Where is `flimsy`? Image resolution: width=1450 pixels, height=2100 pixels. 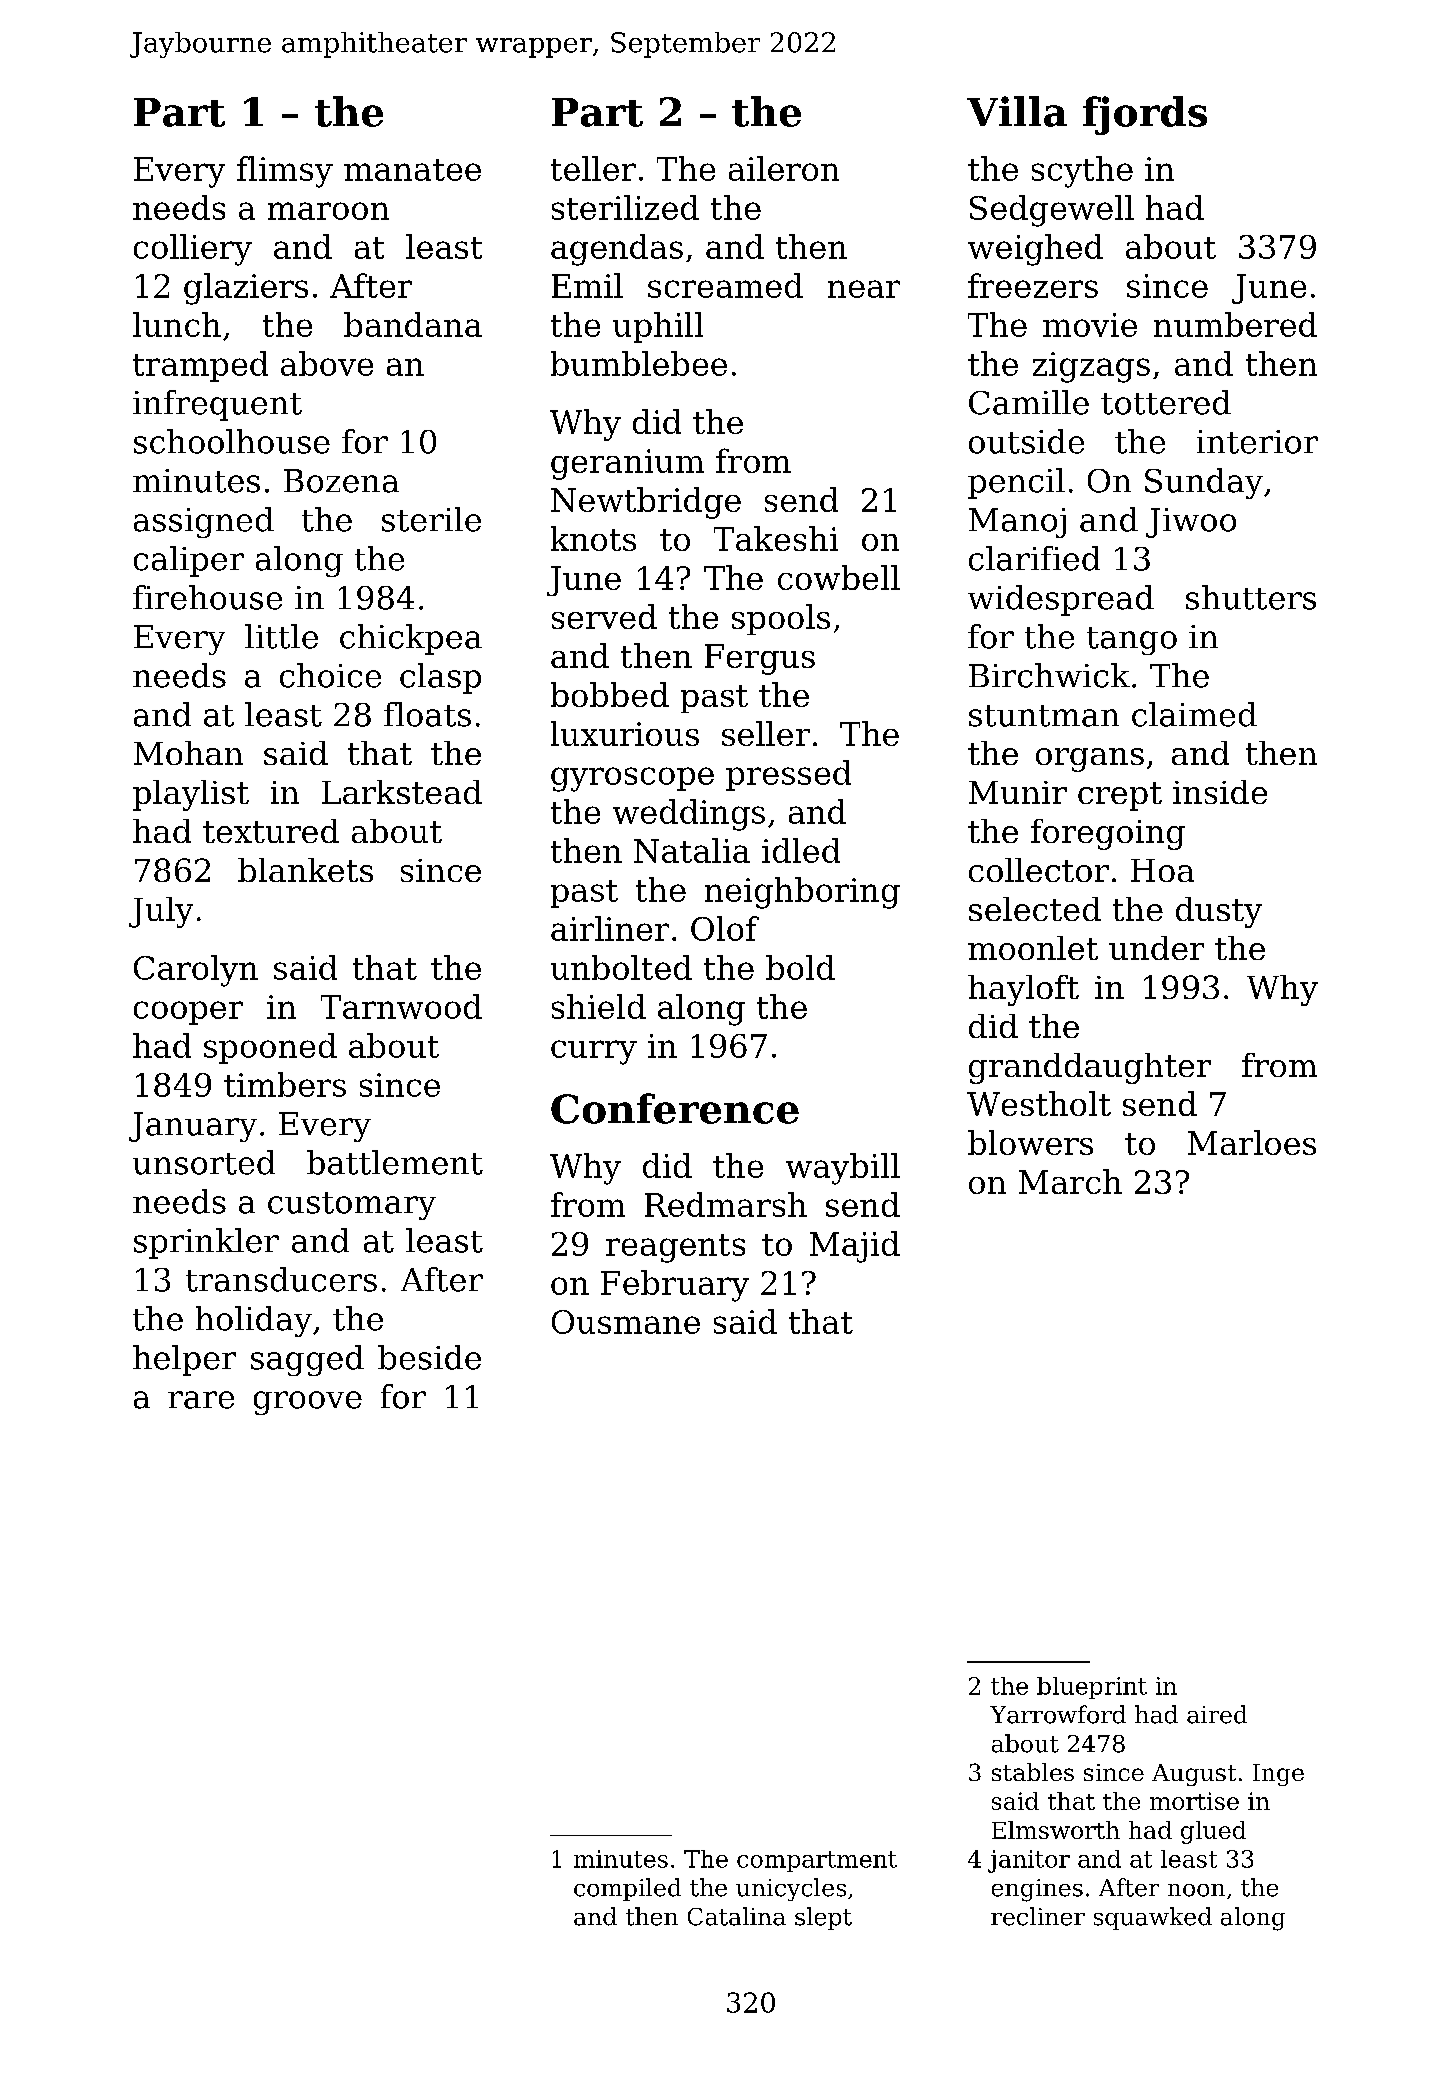
flimsy is located at coordinates (285, 172).
